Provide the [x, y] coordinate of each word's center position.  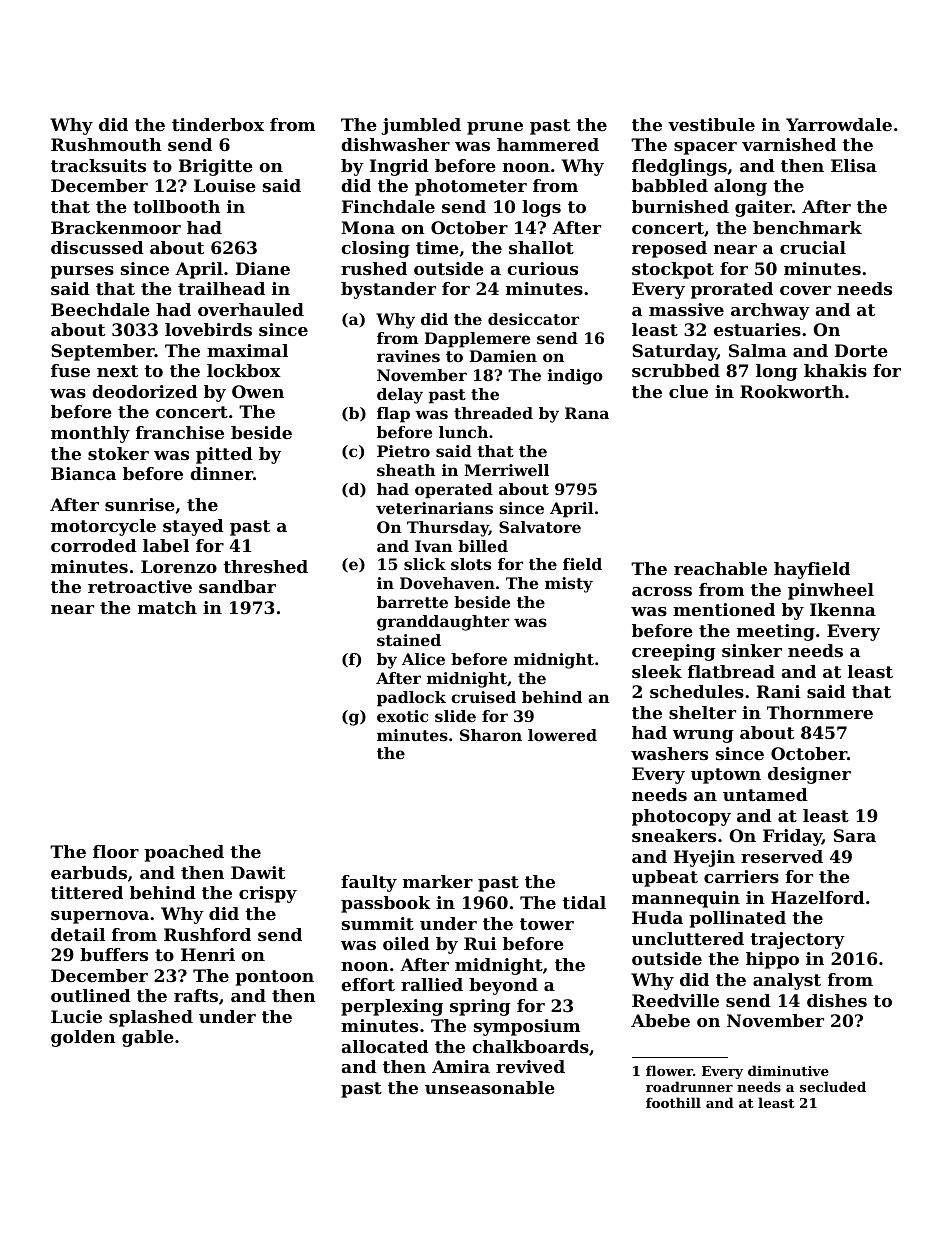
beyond [503, 986]
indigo [575, 377]
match [167, 607]
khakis [835, 370]
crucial [813, 247]
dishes [837, 1000]
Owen [258, 391]
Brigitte [216, 167]
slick [425, 564]
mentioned [724, 609]
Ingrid [399, 167]
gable [148, 1038]
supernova [100, 917]
